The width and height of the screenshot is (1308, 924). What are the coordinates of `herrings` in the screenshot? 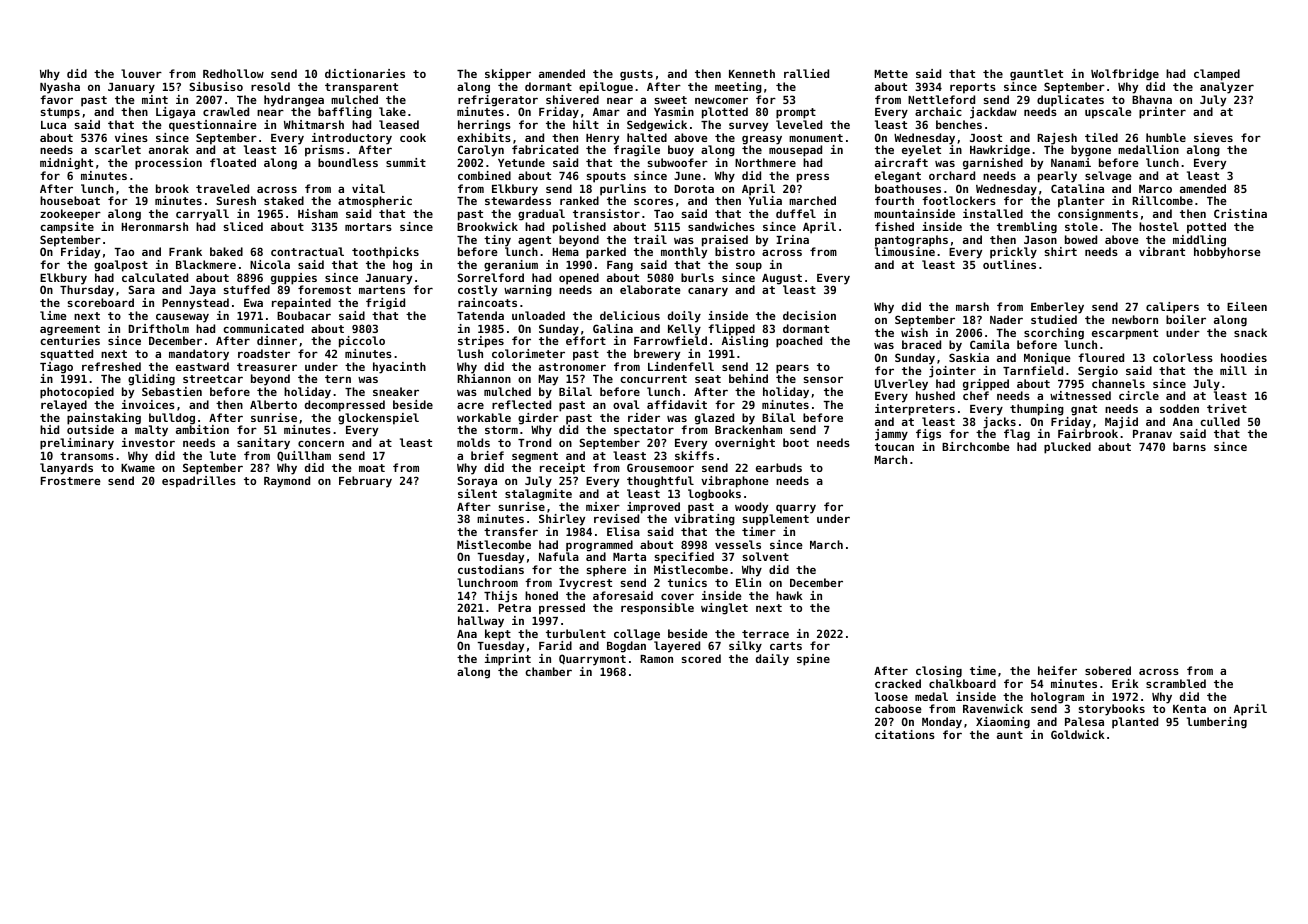 It's located at (484, 126).
